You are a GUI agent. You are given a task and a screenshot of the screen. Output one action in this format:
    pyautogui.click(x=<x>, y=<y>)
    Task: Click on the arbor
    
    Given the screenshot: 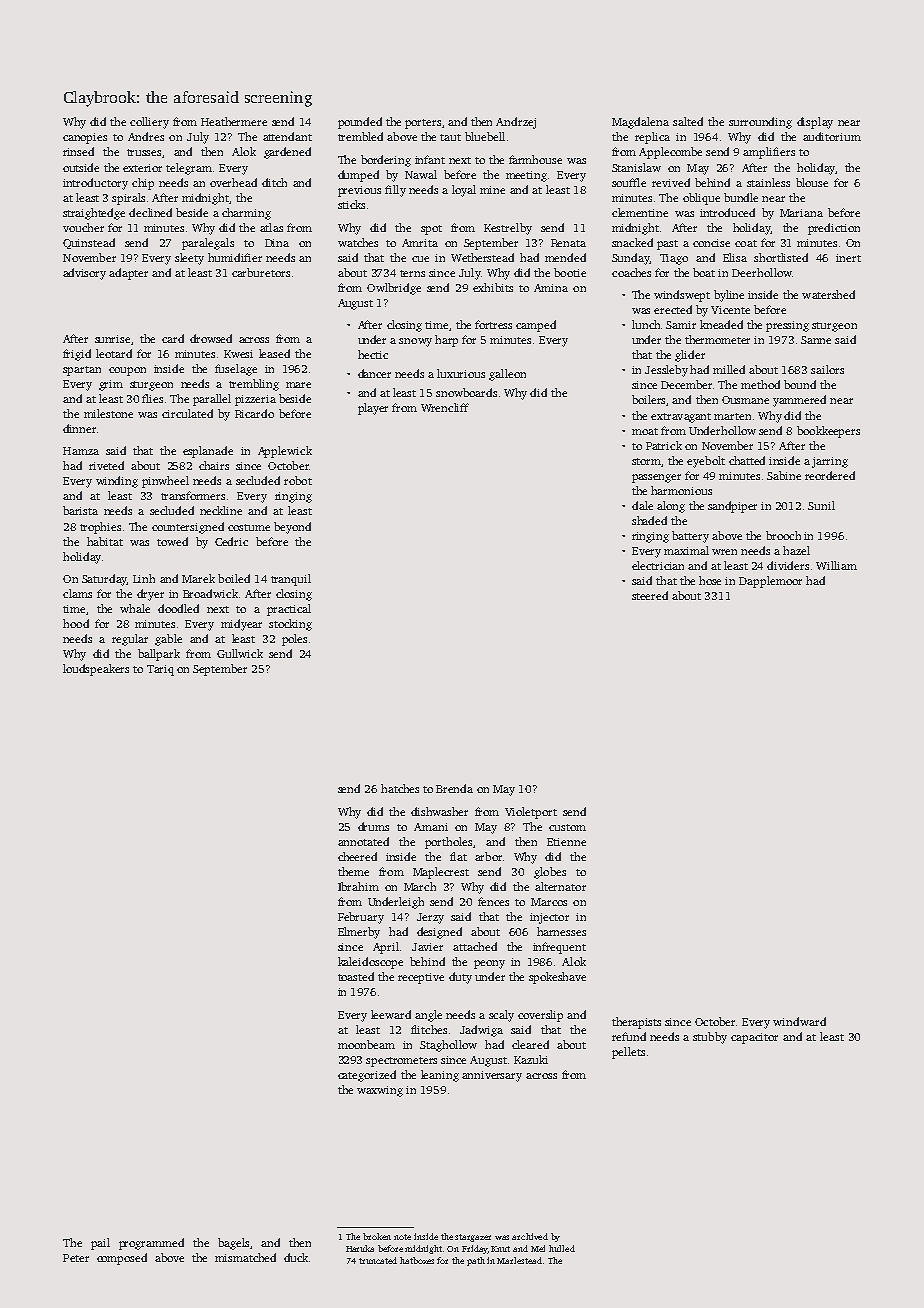 What is the action you would take?
    pyautogui.click(x=488, y=856)
